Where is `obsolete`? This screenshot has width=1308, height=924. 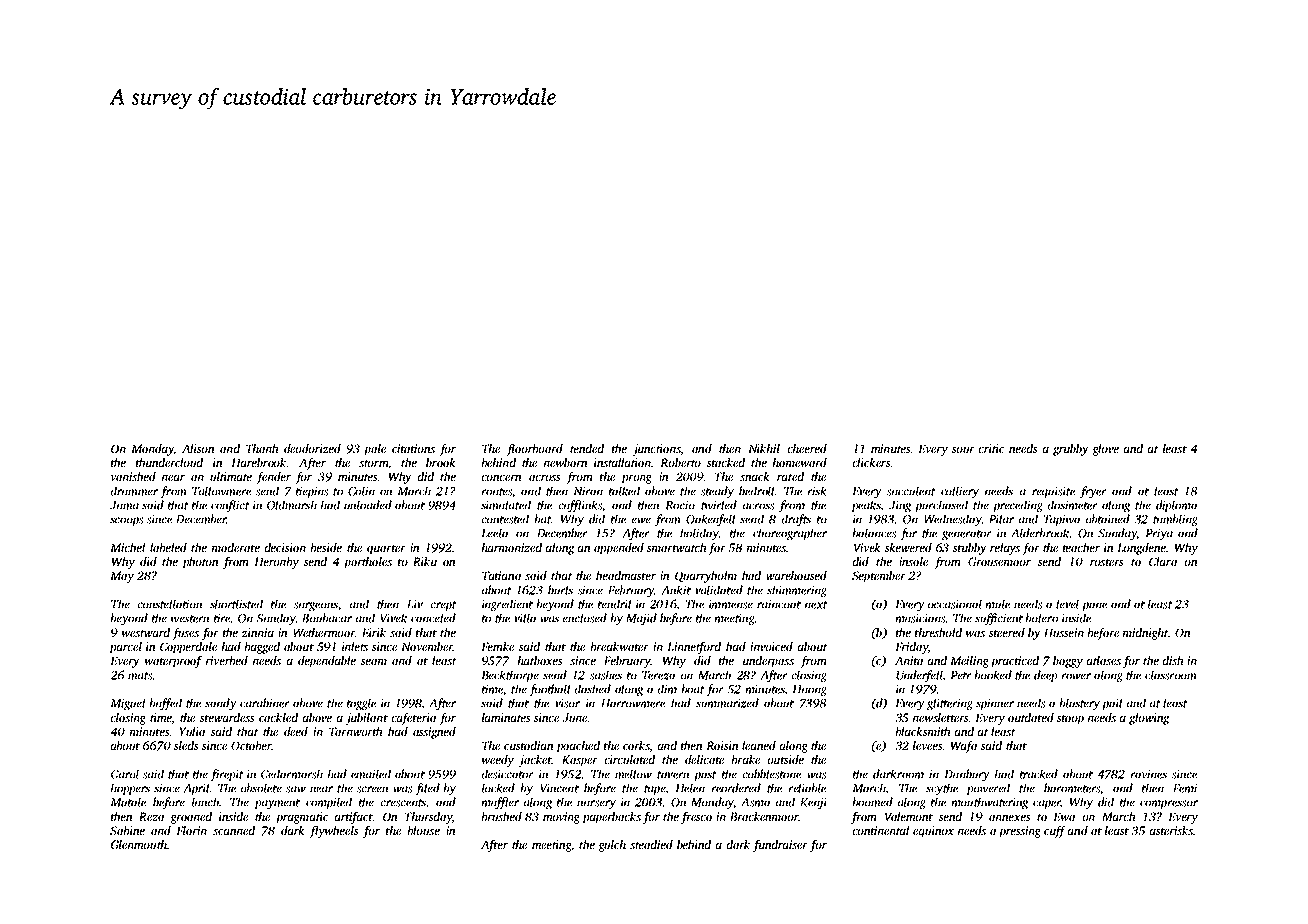
obsolete is located at coordinates (261, 788).
